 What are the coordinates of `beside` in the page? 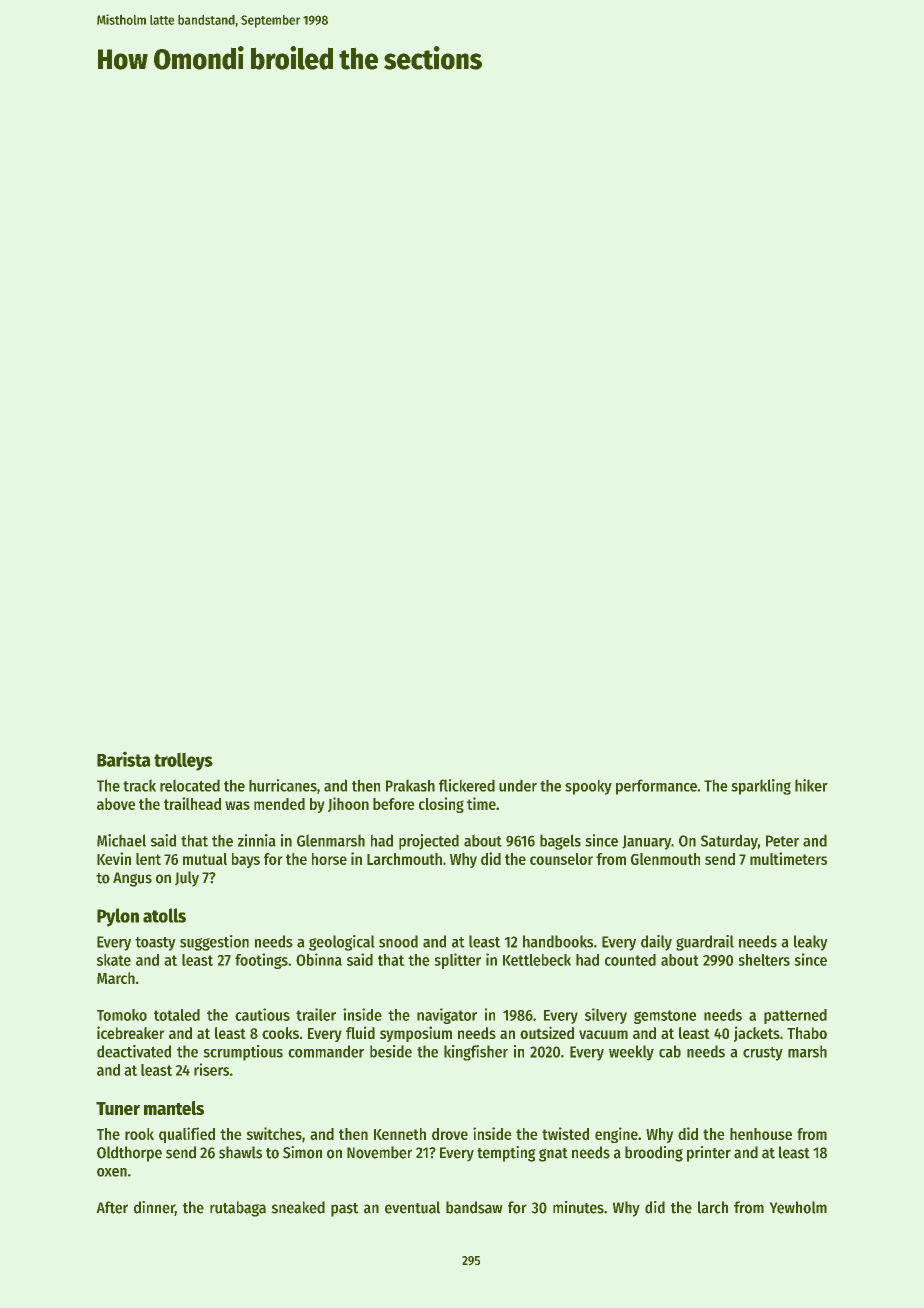 It's located at (391, 1051).
